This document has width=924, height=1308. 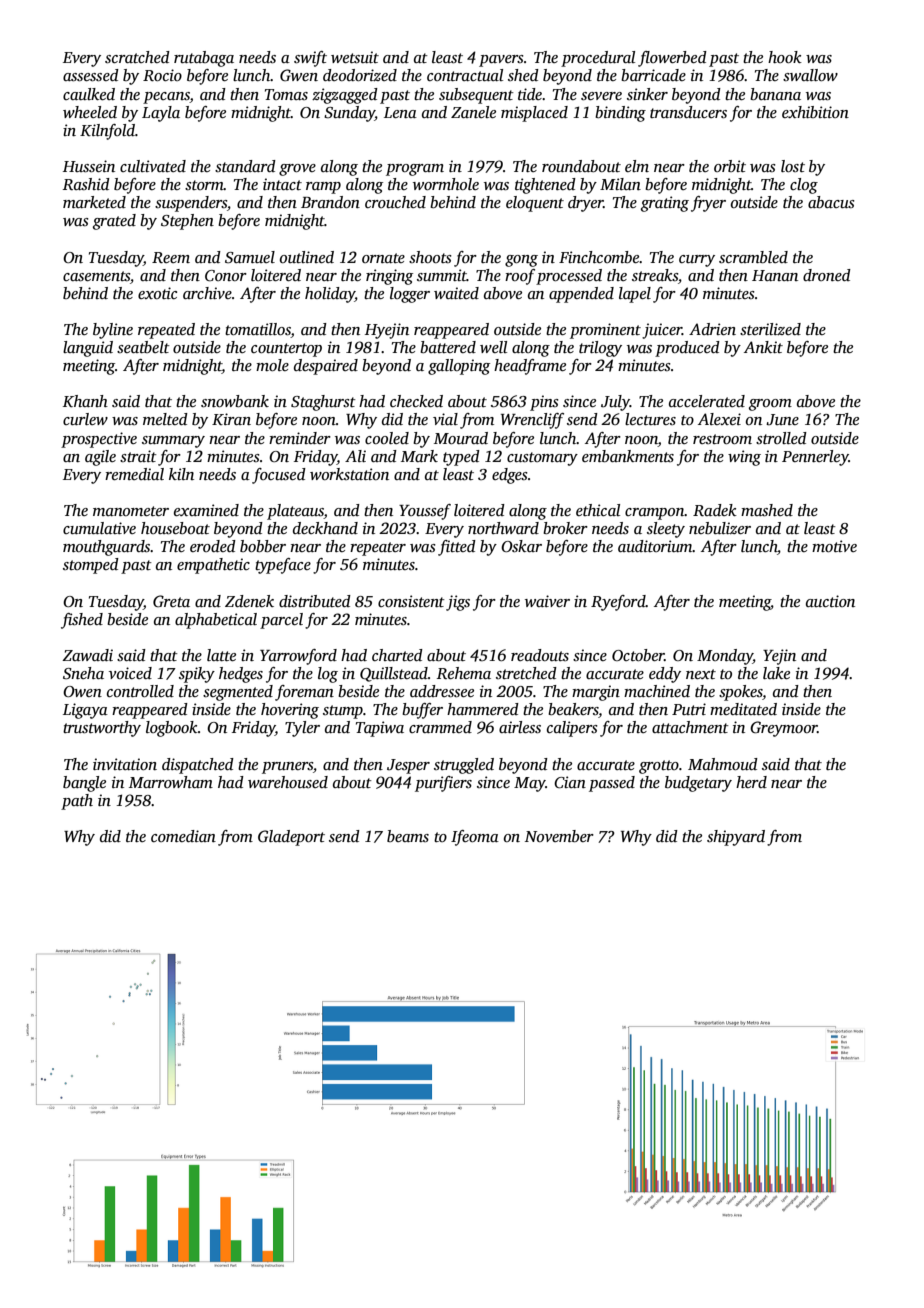 I want to click on abacus, so click(x=831, y=202).
